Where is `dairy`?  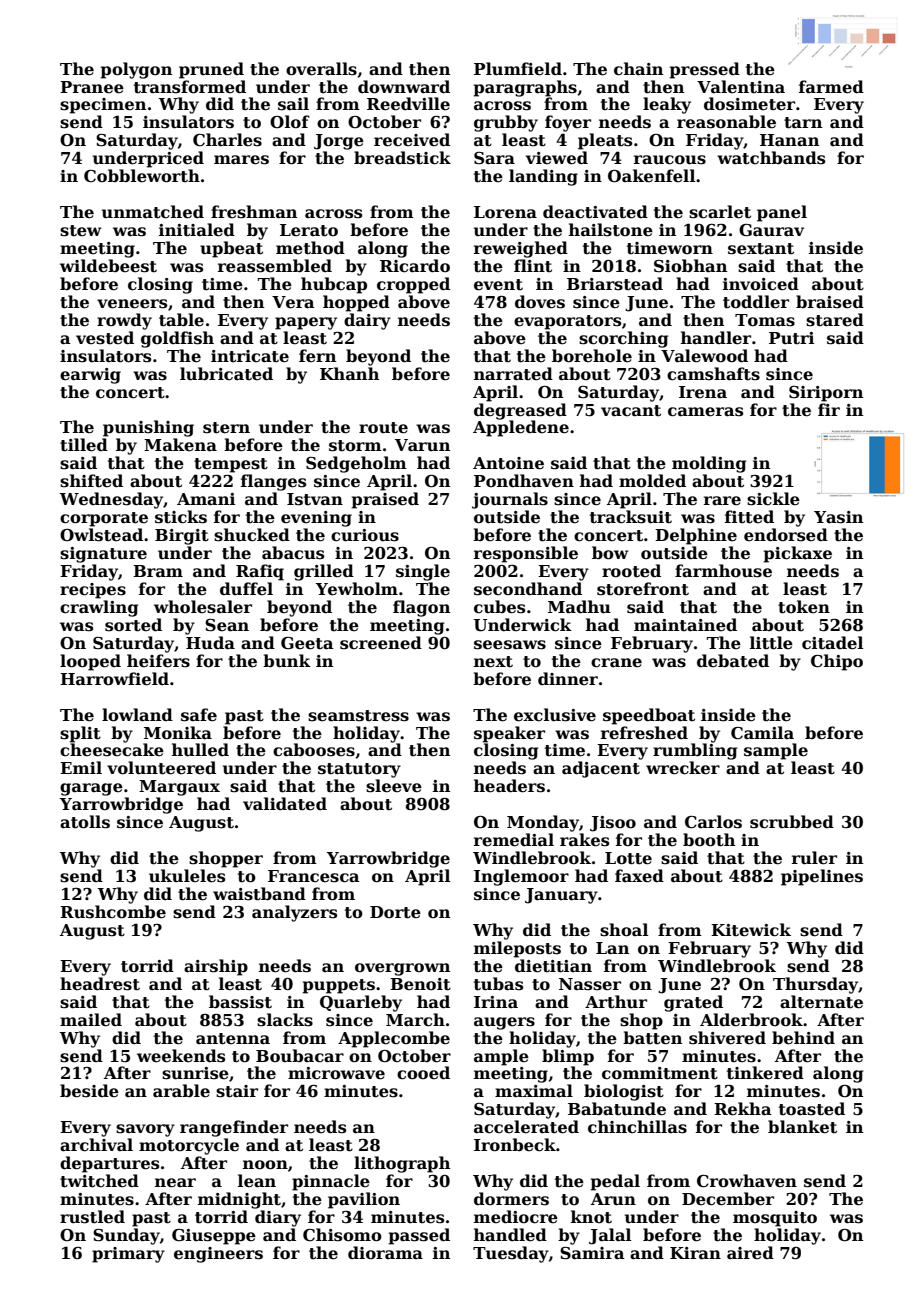 dairy is located at coordinates (367, 321).
